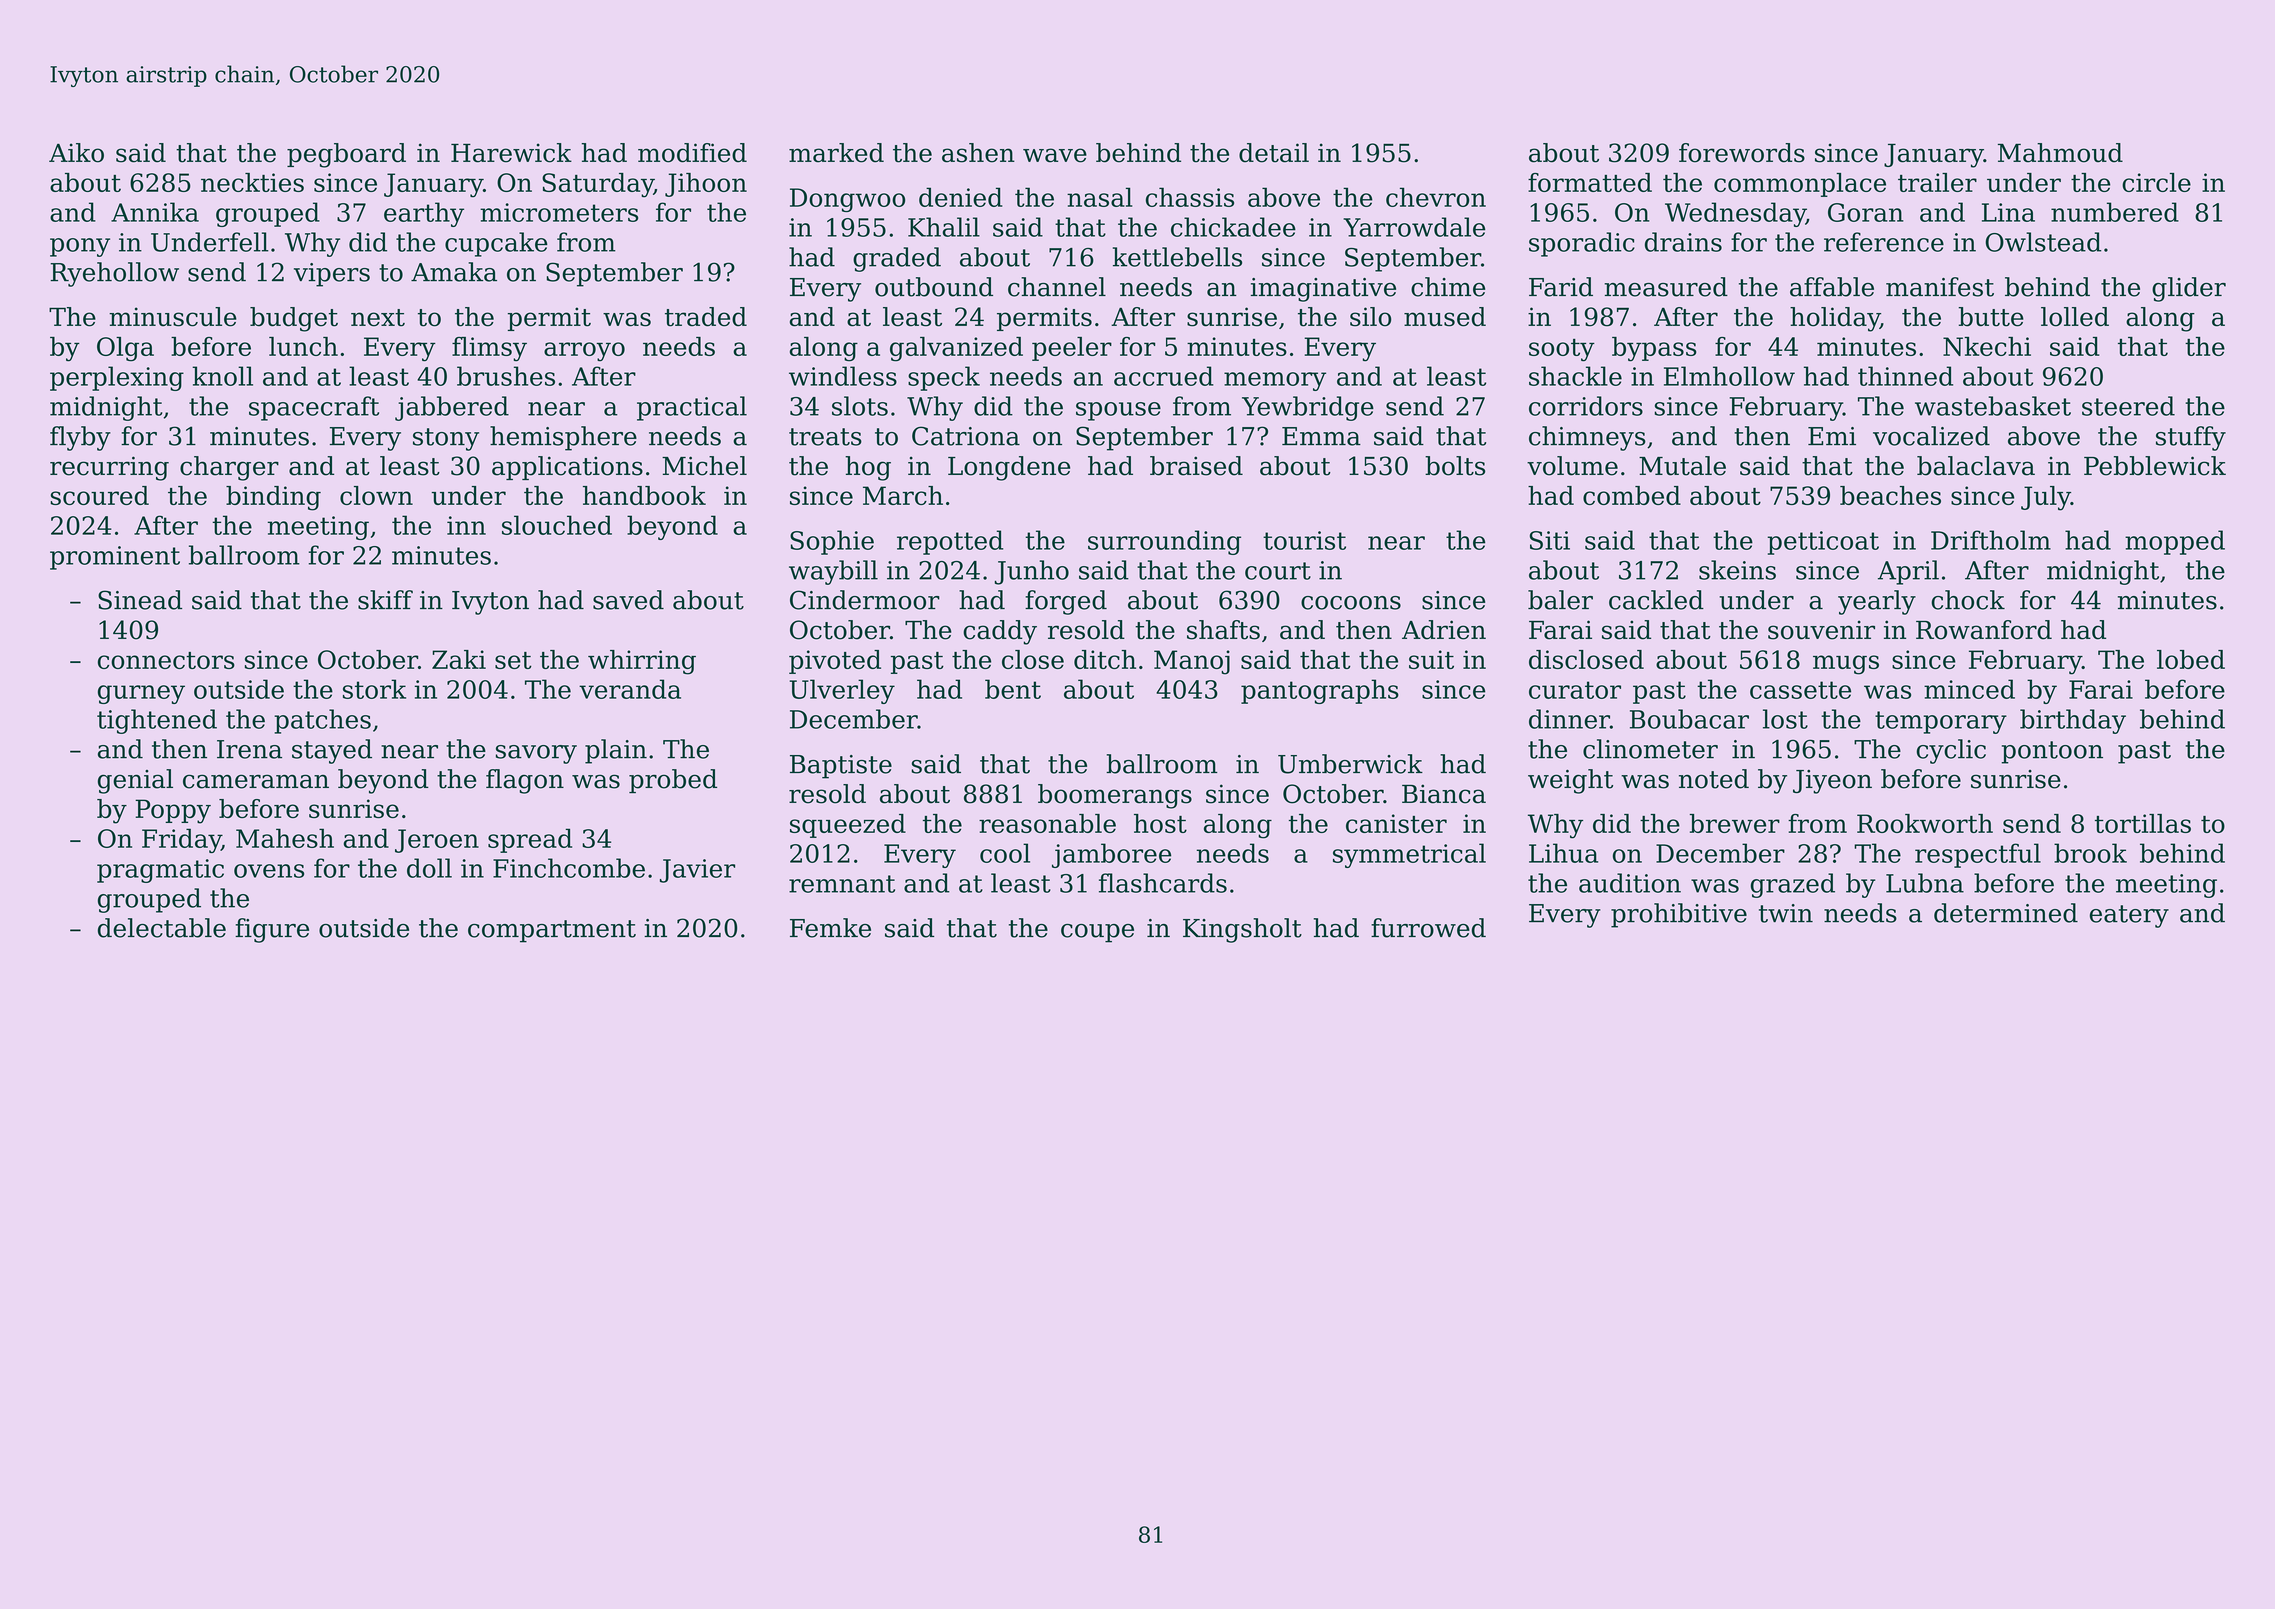  I want to click on respectful, so click(1978, 855).
